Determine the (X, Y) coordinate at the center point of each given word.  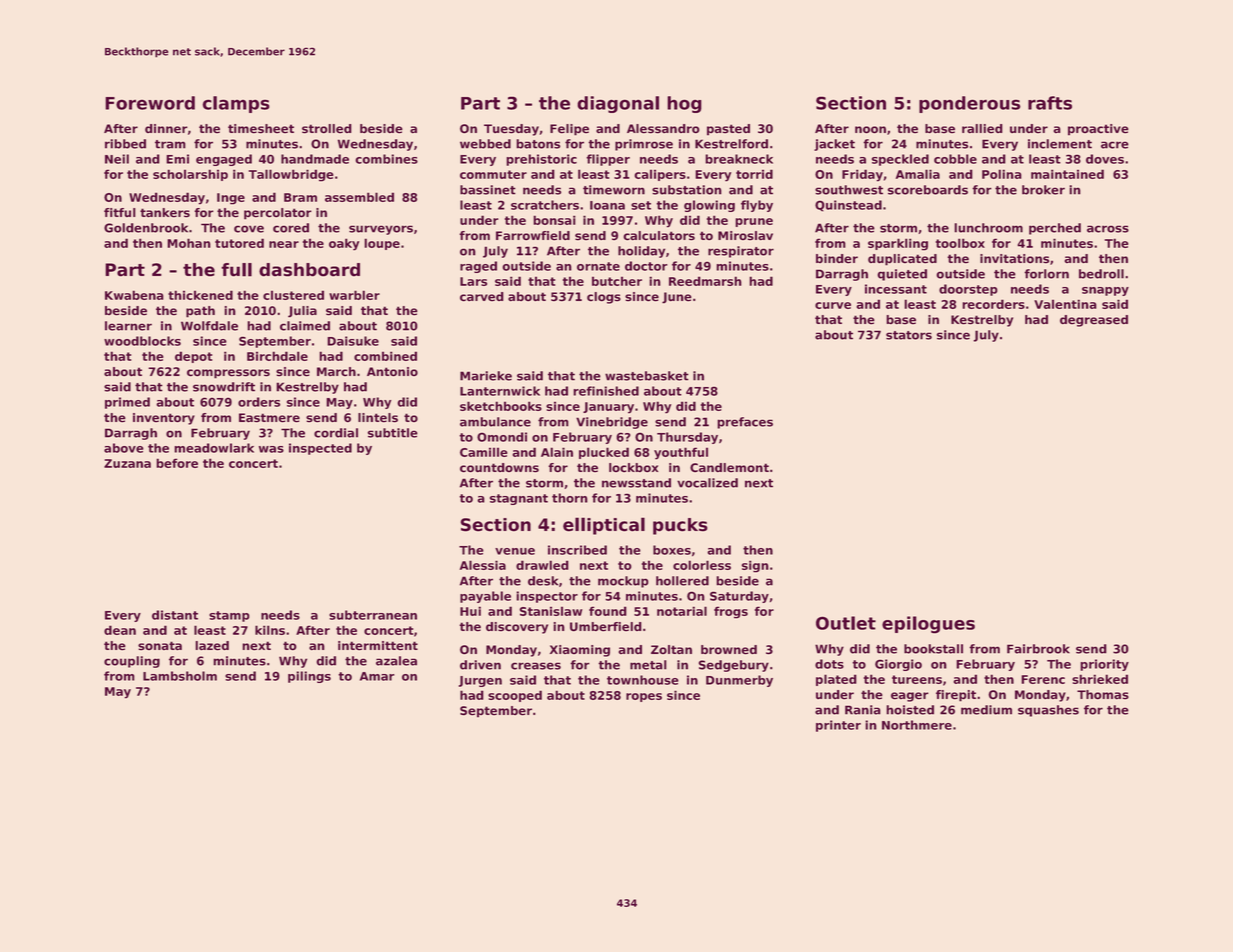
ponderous (970, 104)
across (1108, 229)
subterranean (373, 615)
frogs (731, 612)
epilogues (928, 625)
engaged (224, 160)
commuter (493, 174)
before (177, 463)
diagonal (618, 104)
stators (909, 335)
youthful (681, 453)
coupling (132, 662)
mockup (623, 582)
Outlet (846, 623)
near (284, 244)
